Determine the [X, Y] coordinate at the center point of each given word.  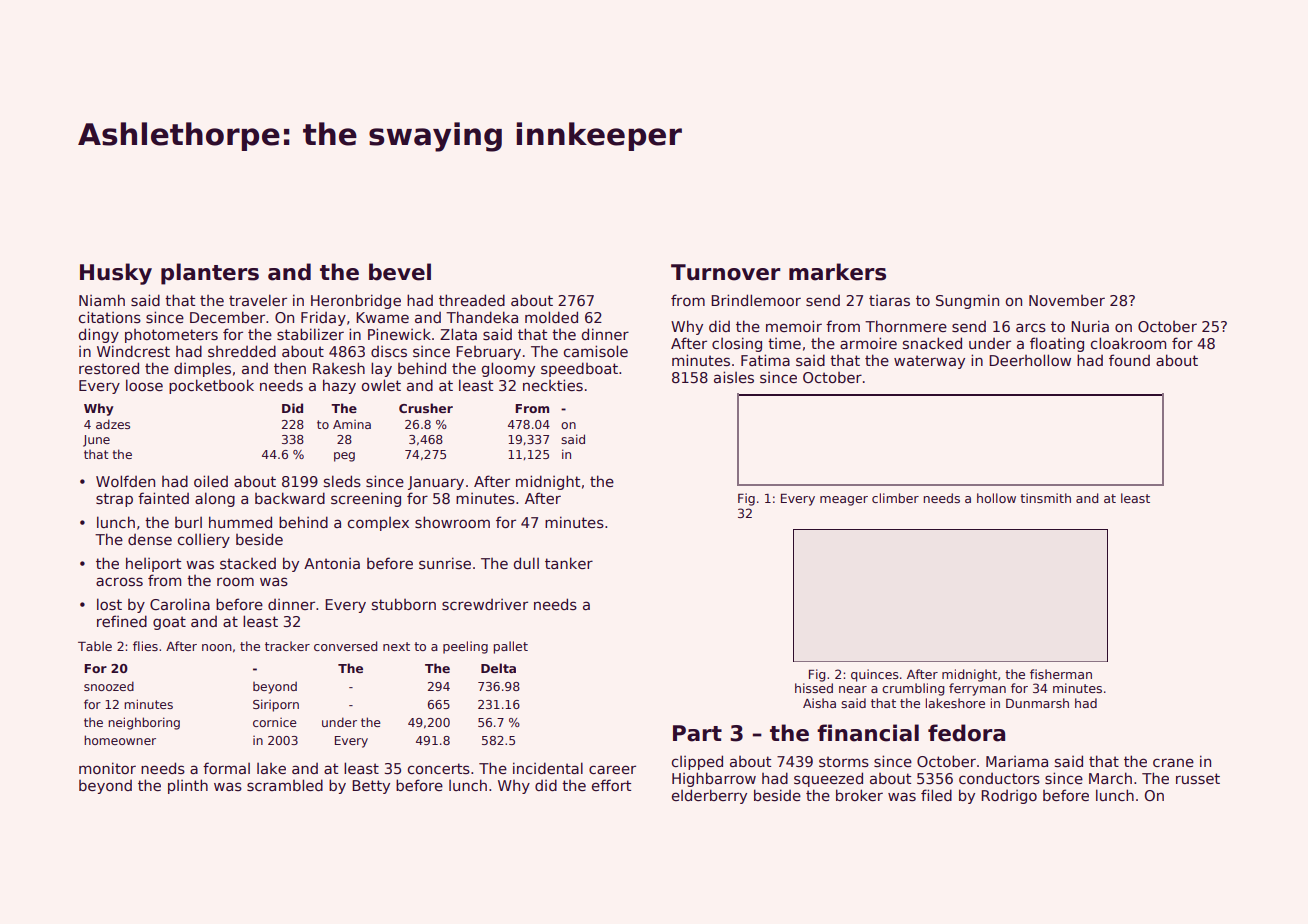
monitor [107, 768]
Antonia [332, 563]
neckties [553, 385]
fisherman [1061, 674]
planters [210, 274]
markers [837, 272]
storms [844, 761]
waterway [929, 362]
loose [144, 385]
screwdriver [485, 604]
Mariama [1017, 761]
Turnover [726, 272]
